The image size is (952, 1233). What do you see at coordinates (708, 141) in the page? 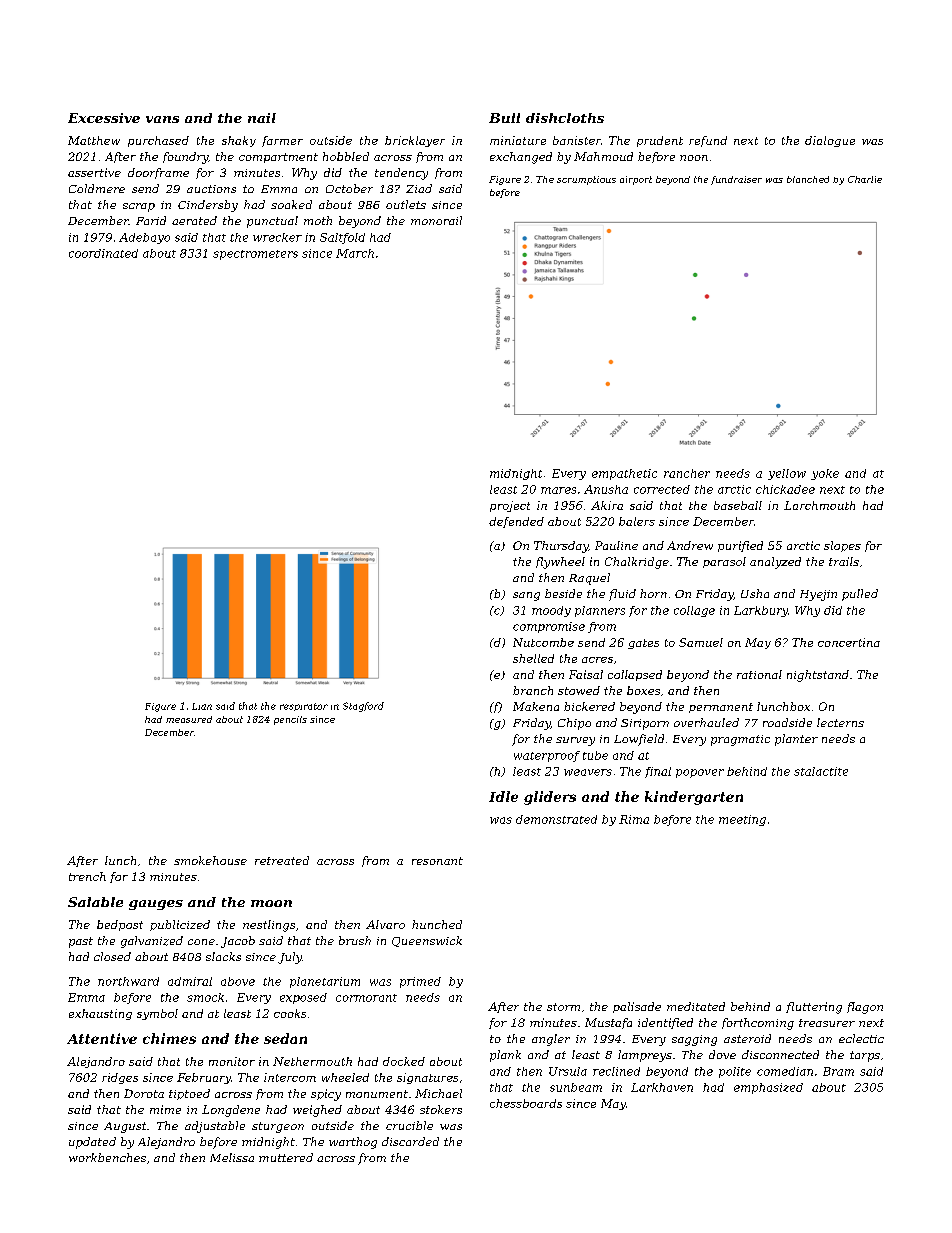
I see `refund` at bounding box center [708, 141].
